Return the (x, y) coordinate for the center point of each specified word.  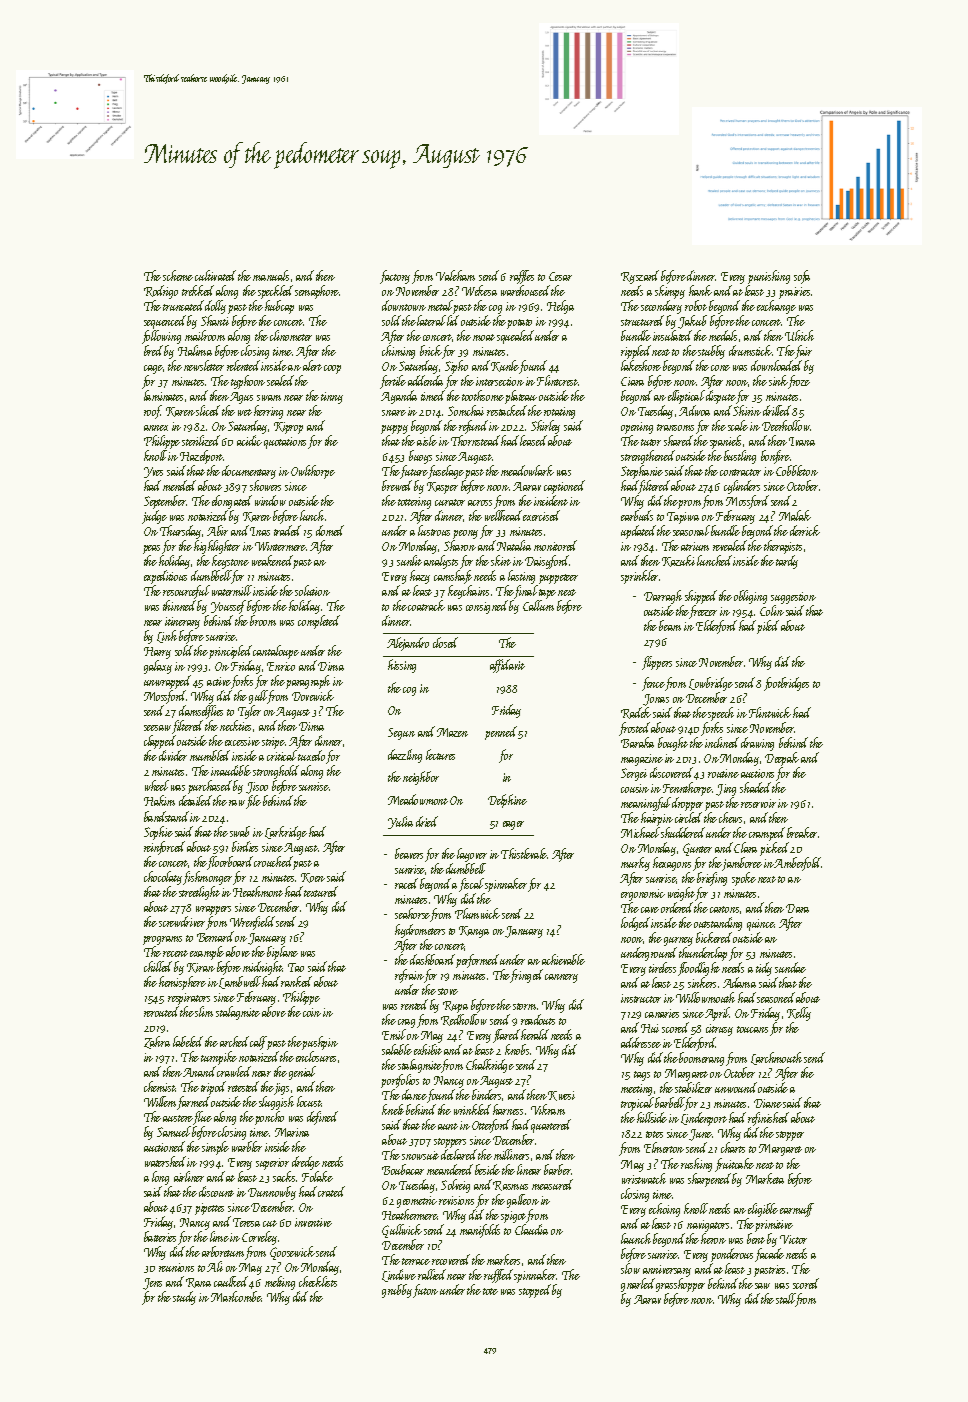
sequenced (165, 322)
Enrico (281, 666)
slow (630, 1268)
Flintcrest (557, 380)
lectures (440, 754)
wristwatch (644, 1178)
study (184, 1298)
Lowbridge (711, 684)
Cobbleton (797, 470)
